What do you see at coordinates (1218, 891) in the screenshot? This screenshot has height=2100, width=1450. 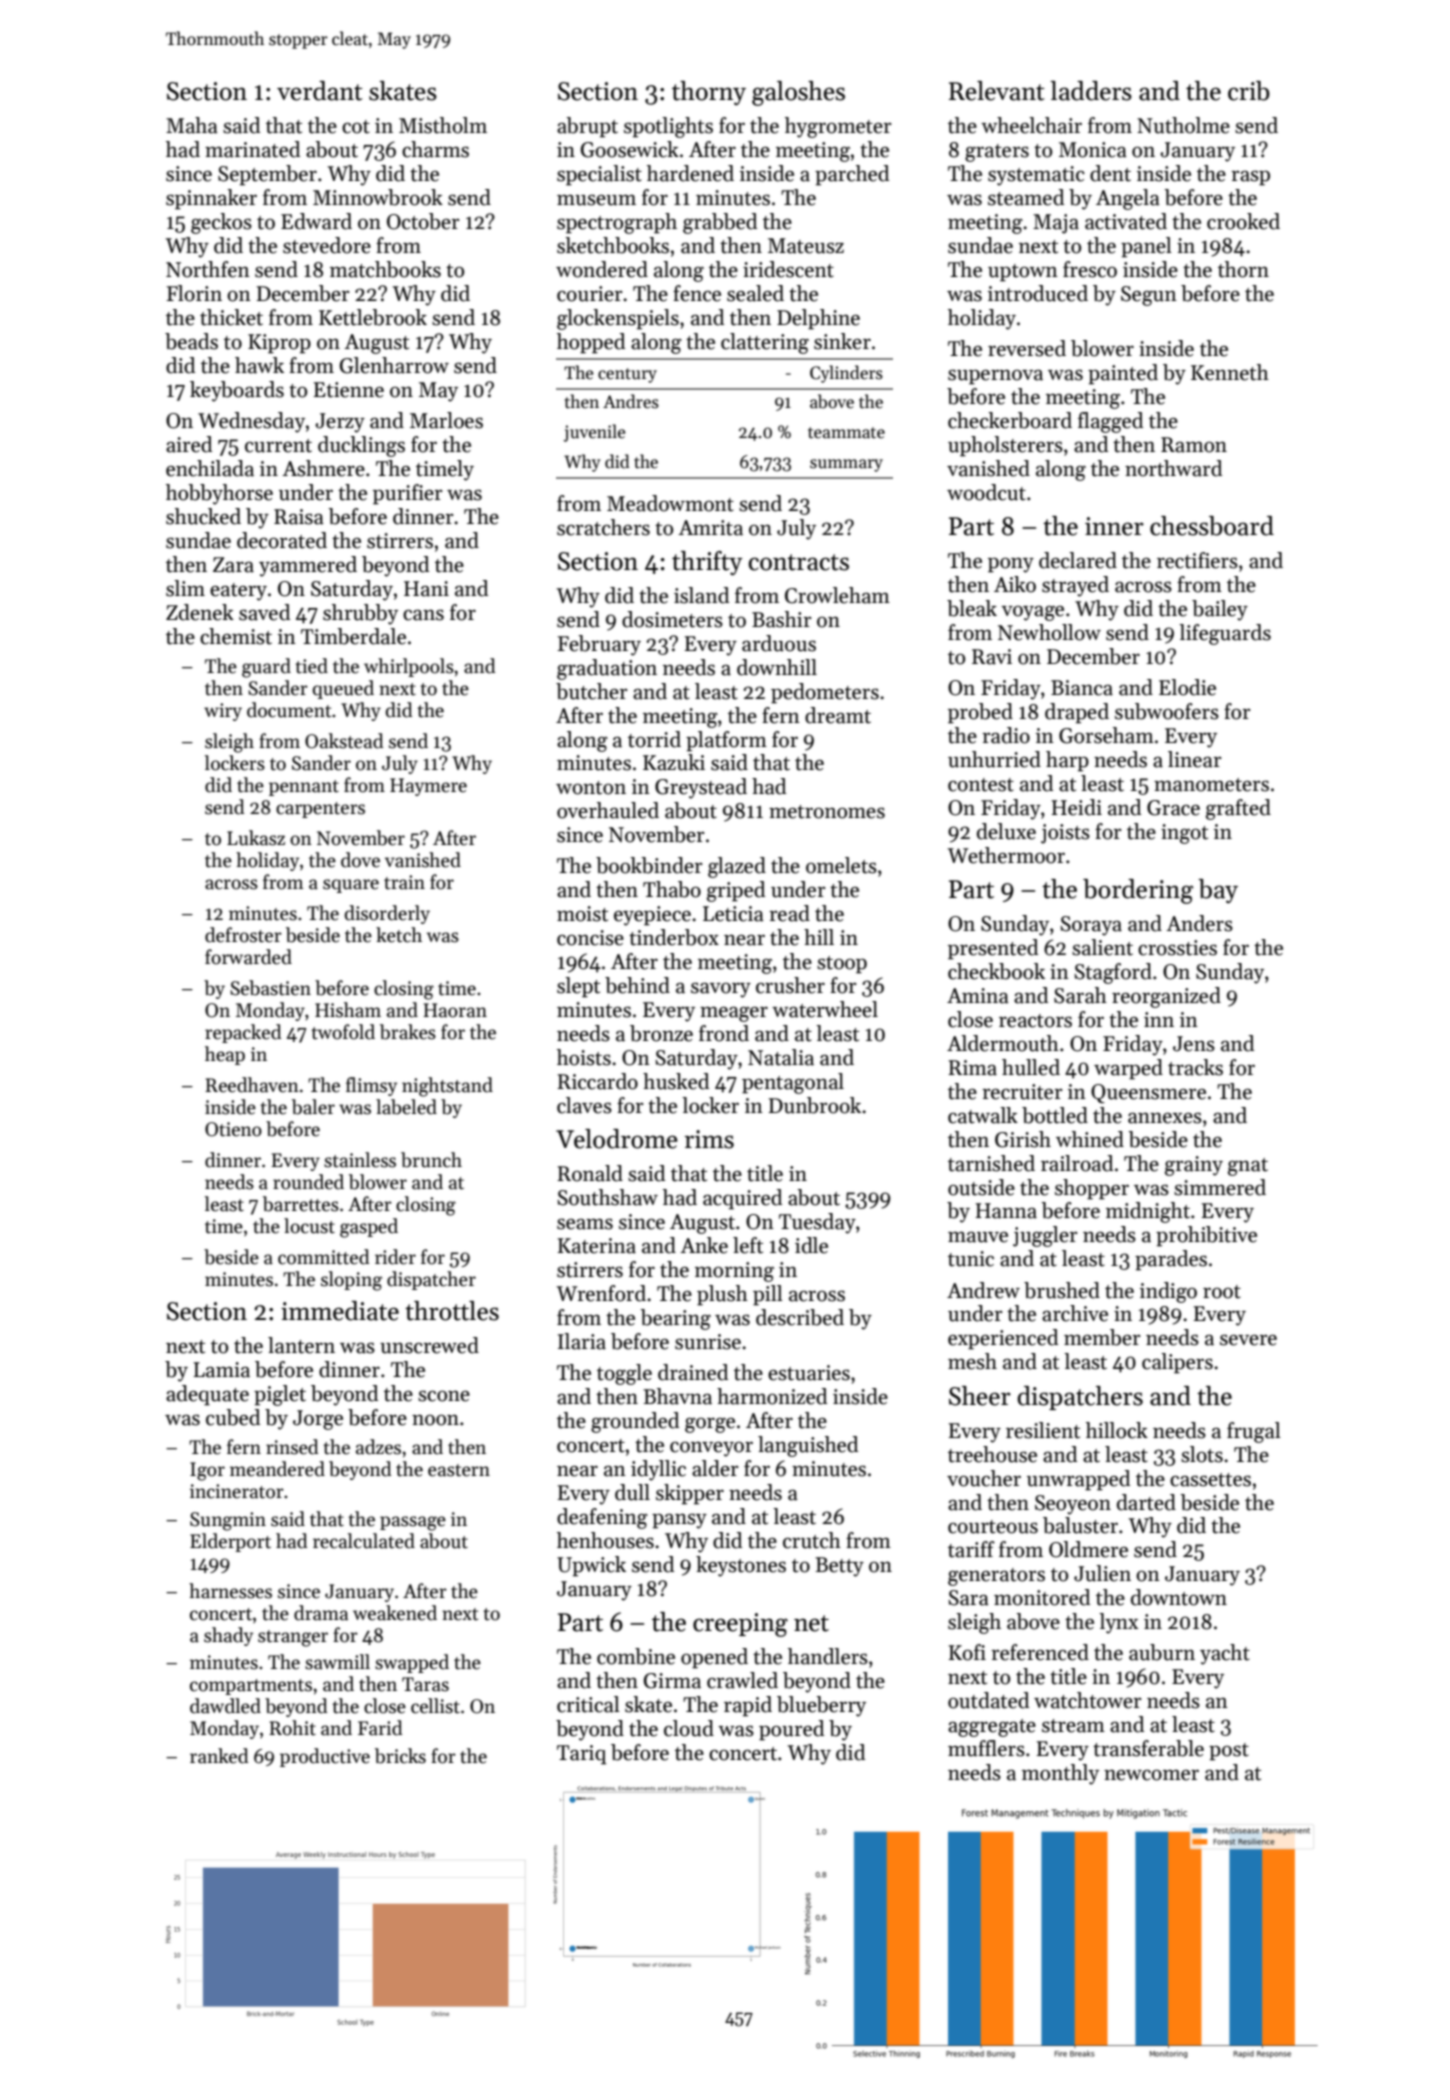 I see `bay` at bounding box center [1218, 891].
